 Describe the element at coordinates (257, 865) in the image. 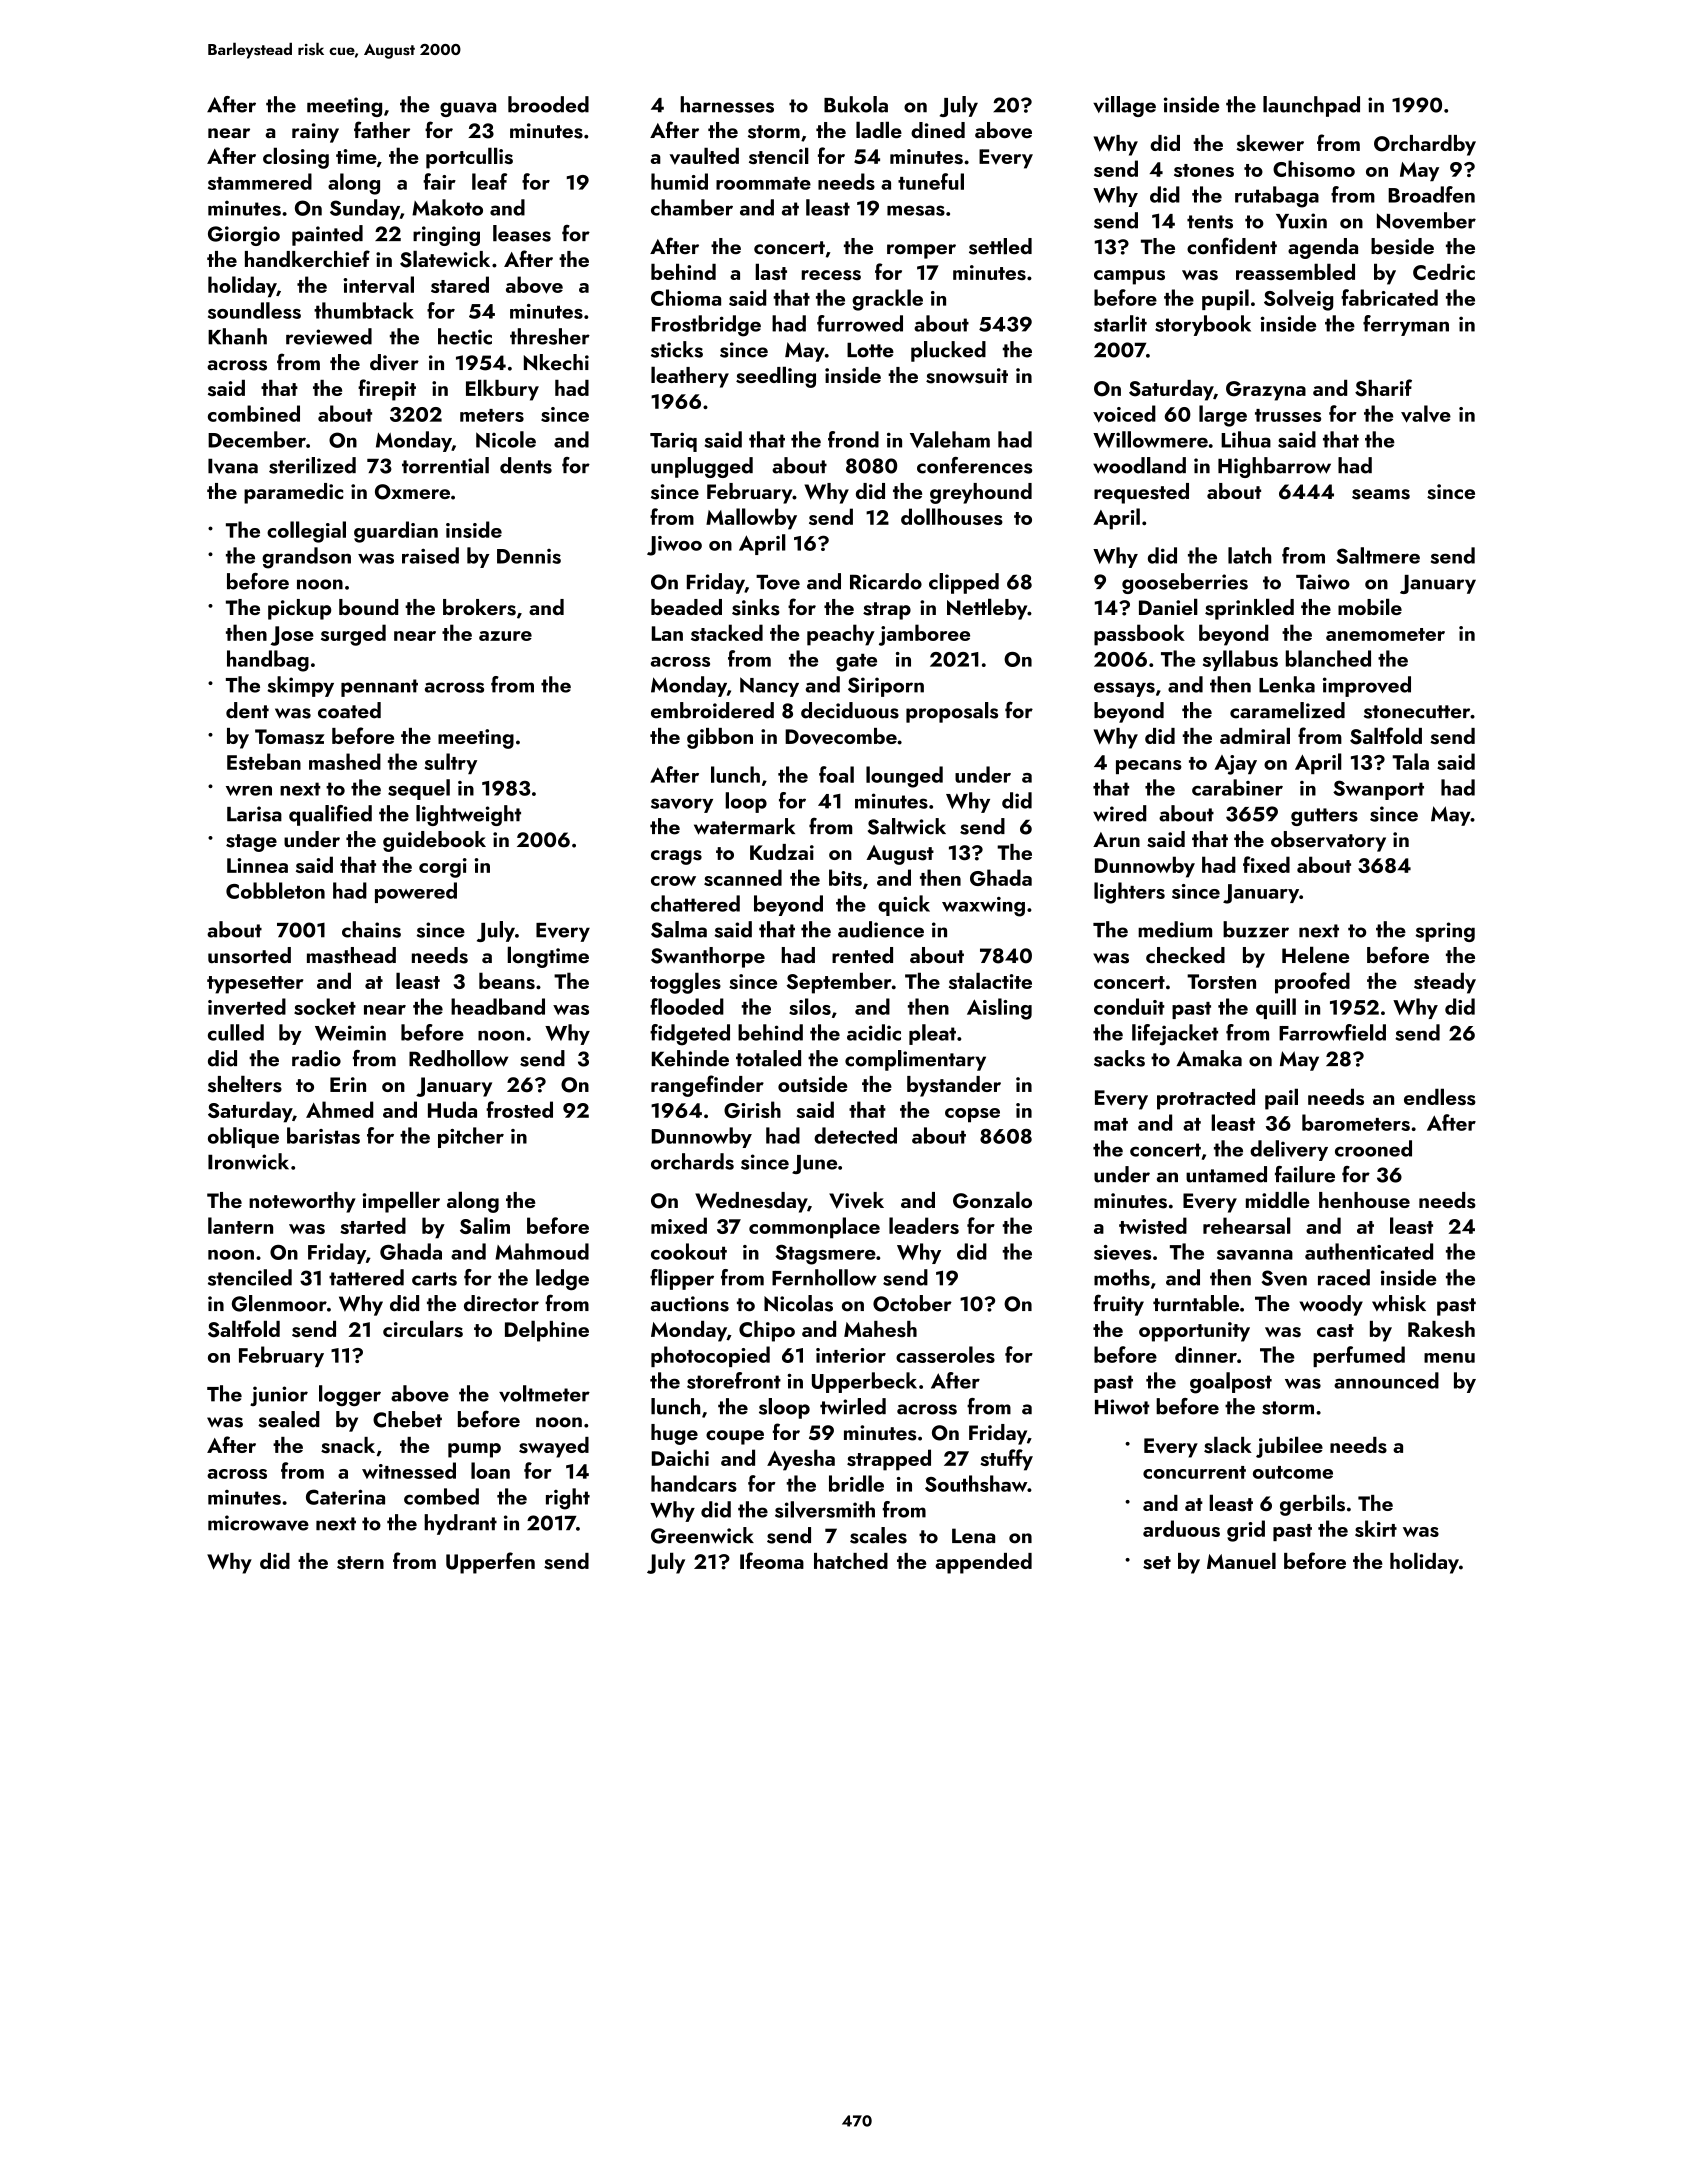

I see `Linnea` at that location.
